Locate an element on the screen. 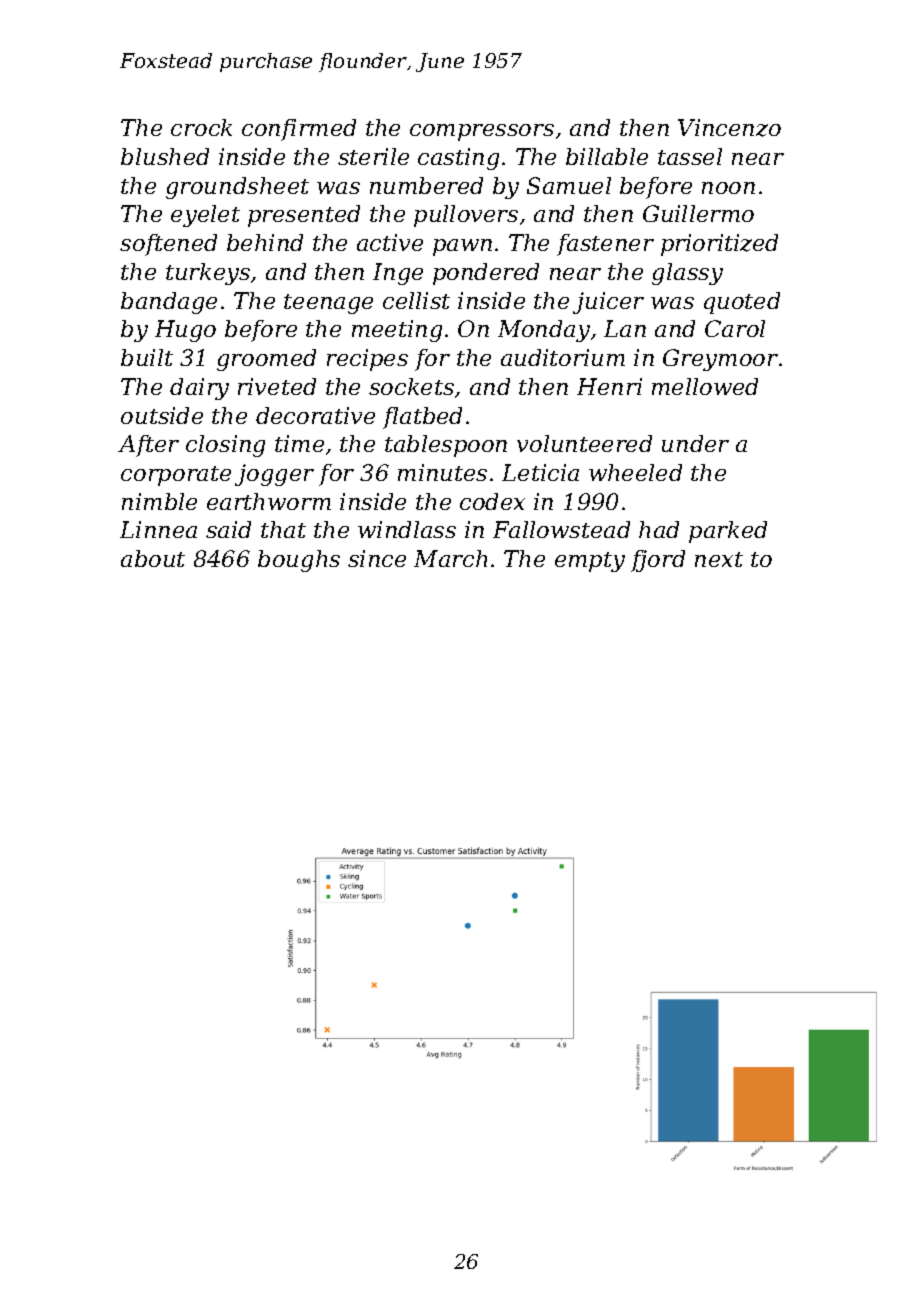 Image resolution: width=908 pixels, height=1316 pixels. Greymoor is located at coordinates (720, 360).
